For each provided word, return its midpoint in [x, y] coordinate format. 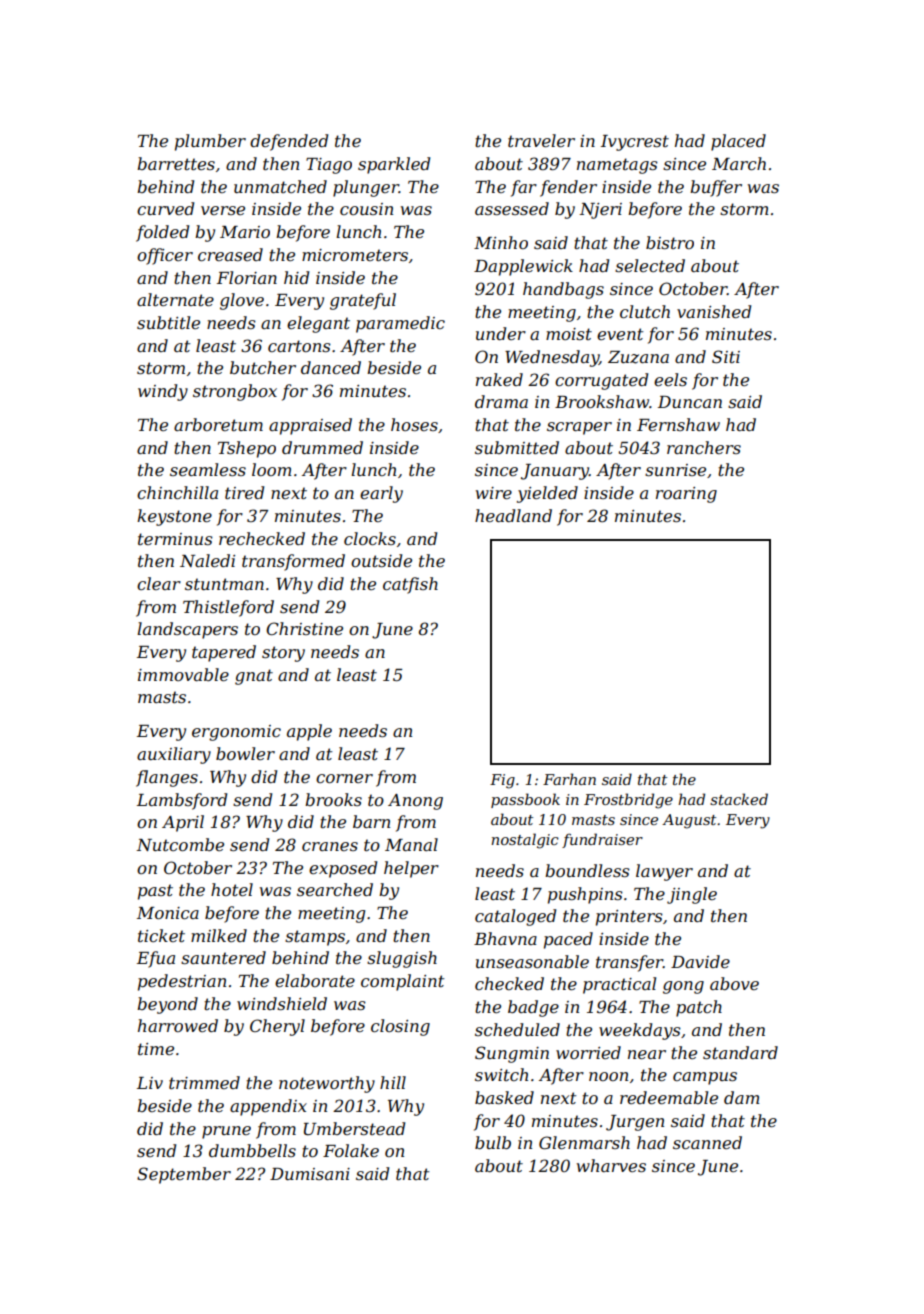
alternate [175, 299]
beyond [167, 1005]
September [184, 1175]
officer [165, 256]
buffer [716, 188]
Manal [411, 844]
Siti [726, 356]
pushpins [585, 895]
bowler [245, 753]
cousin [366, 209]
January [555, 472]
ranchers [704, 447]
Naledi [207, 560]
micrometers [355, 255]
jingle [692, 895]
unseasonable [532, 961]
